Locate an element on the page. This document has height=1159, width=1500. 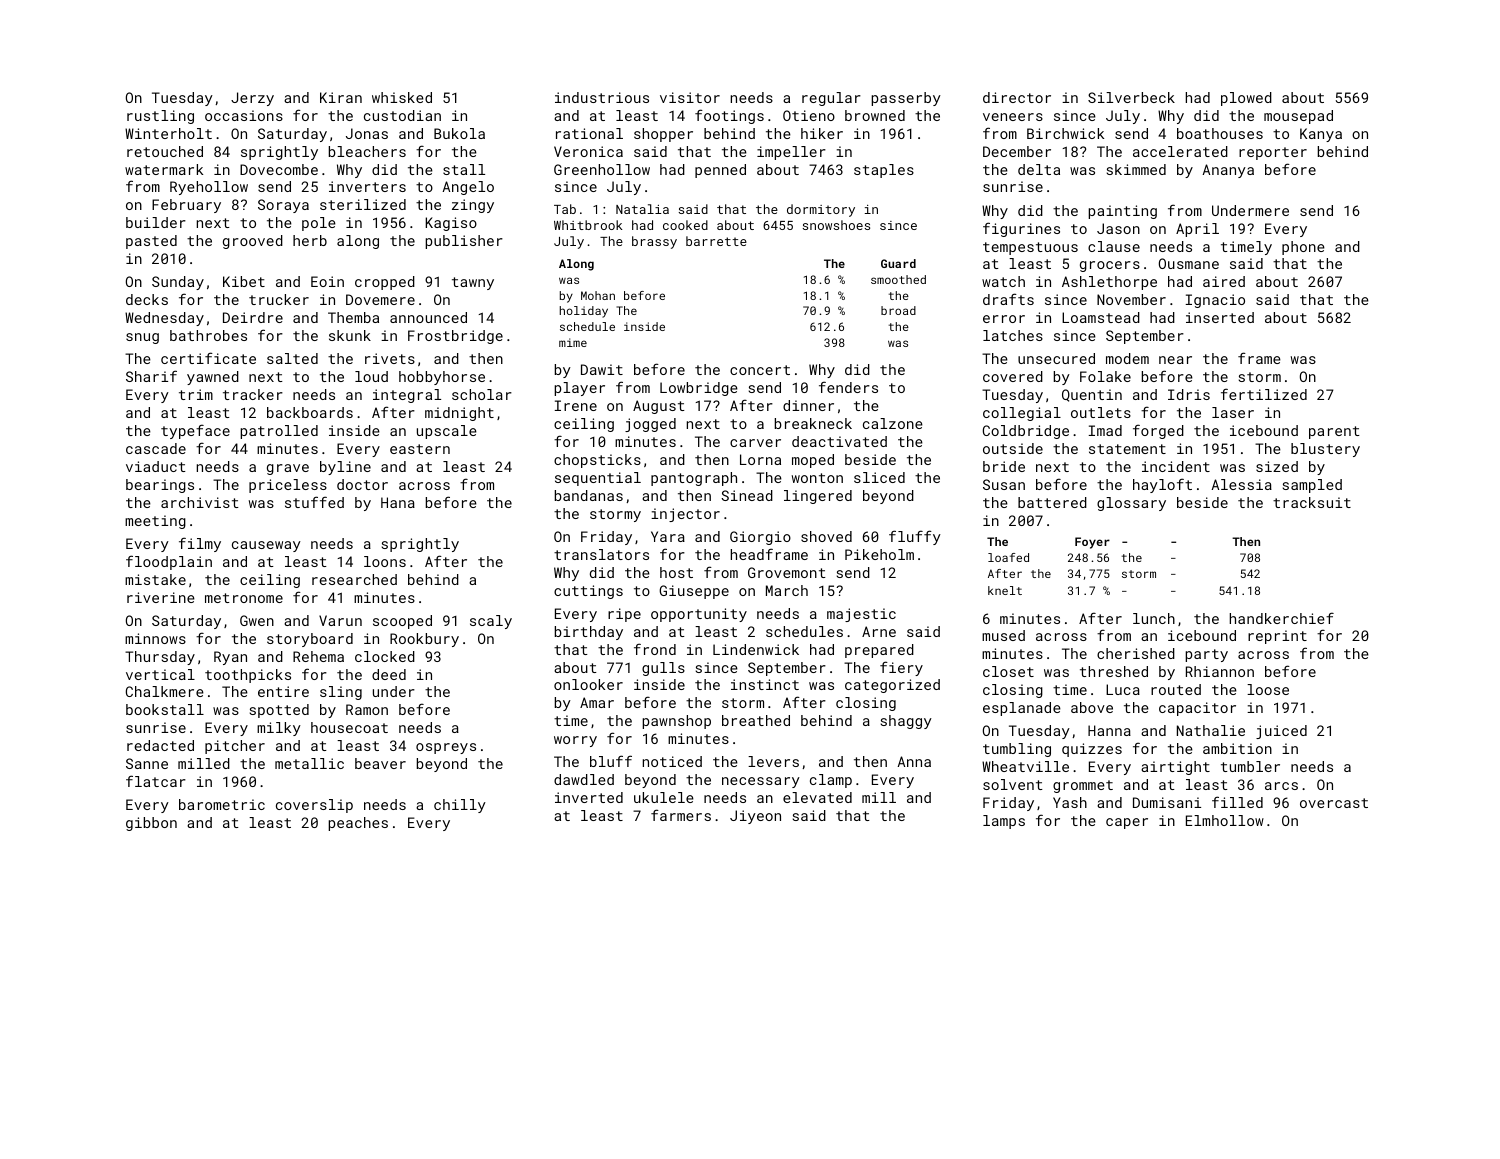
Guard is located at coordinates (898, 263).
